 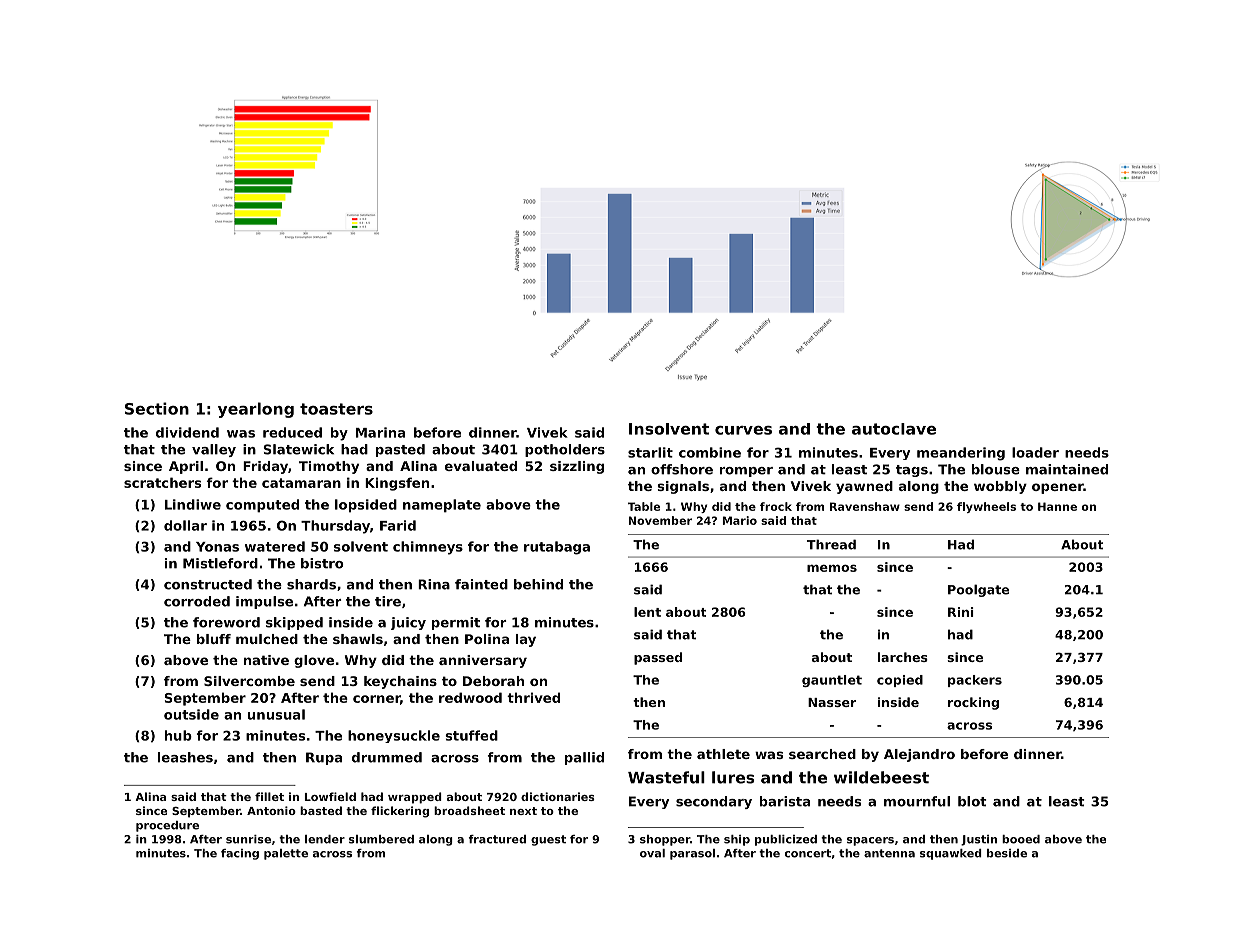 What do you see at coordinates (276, 714) in the screenshot?
I see `unusual` at bounding box center [276, 714].
